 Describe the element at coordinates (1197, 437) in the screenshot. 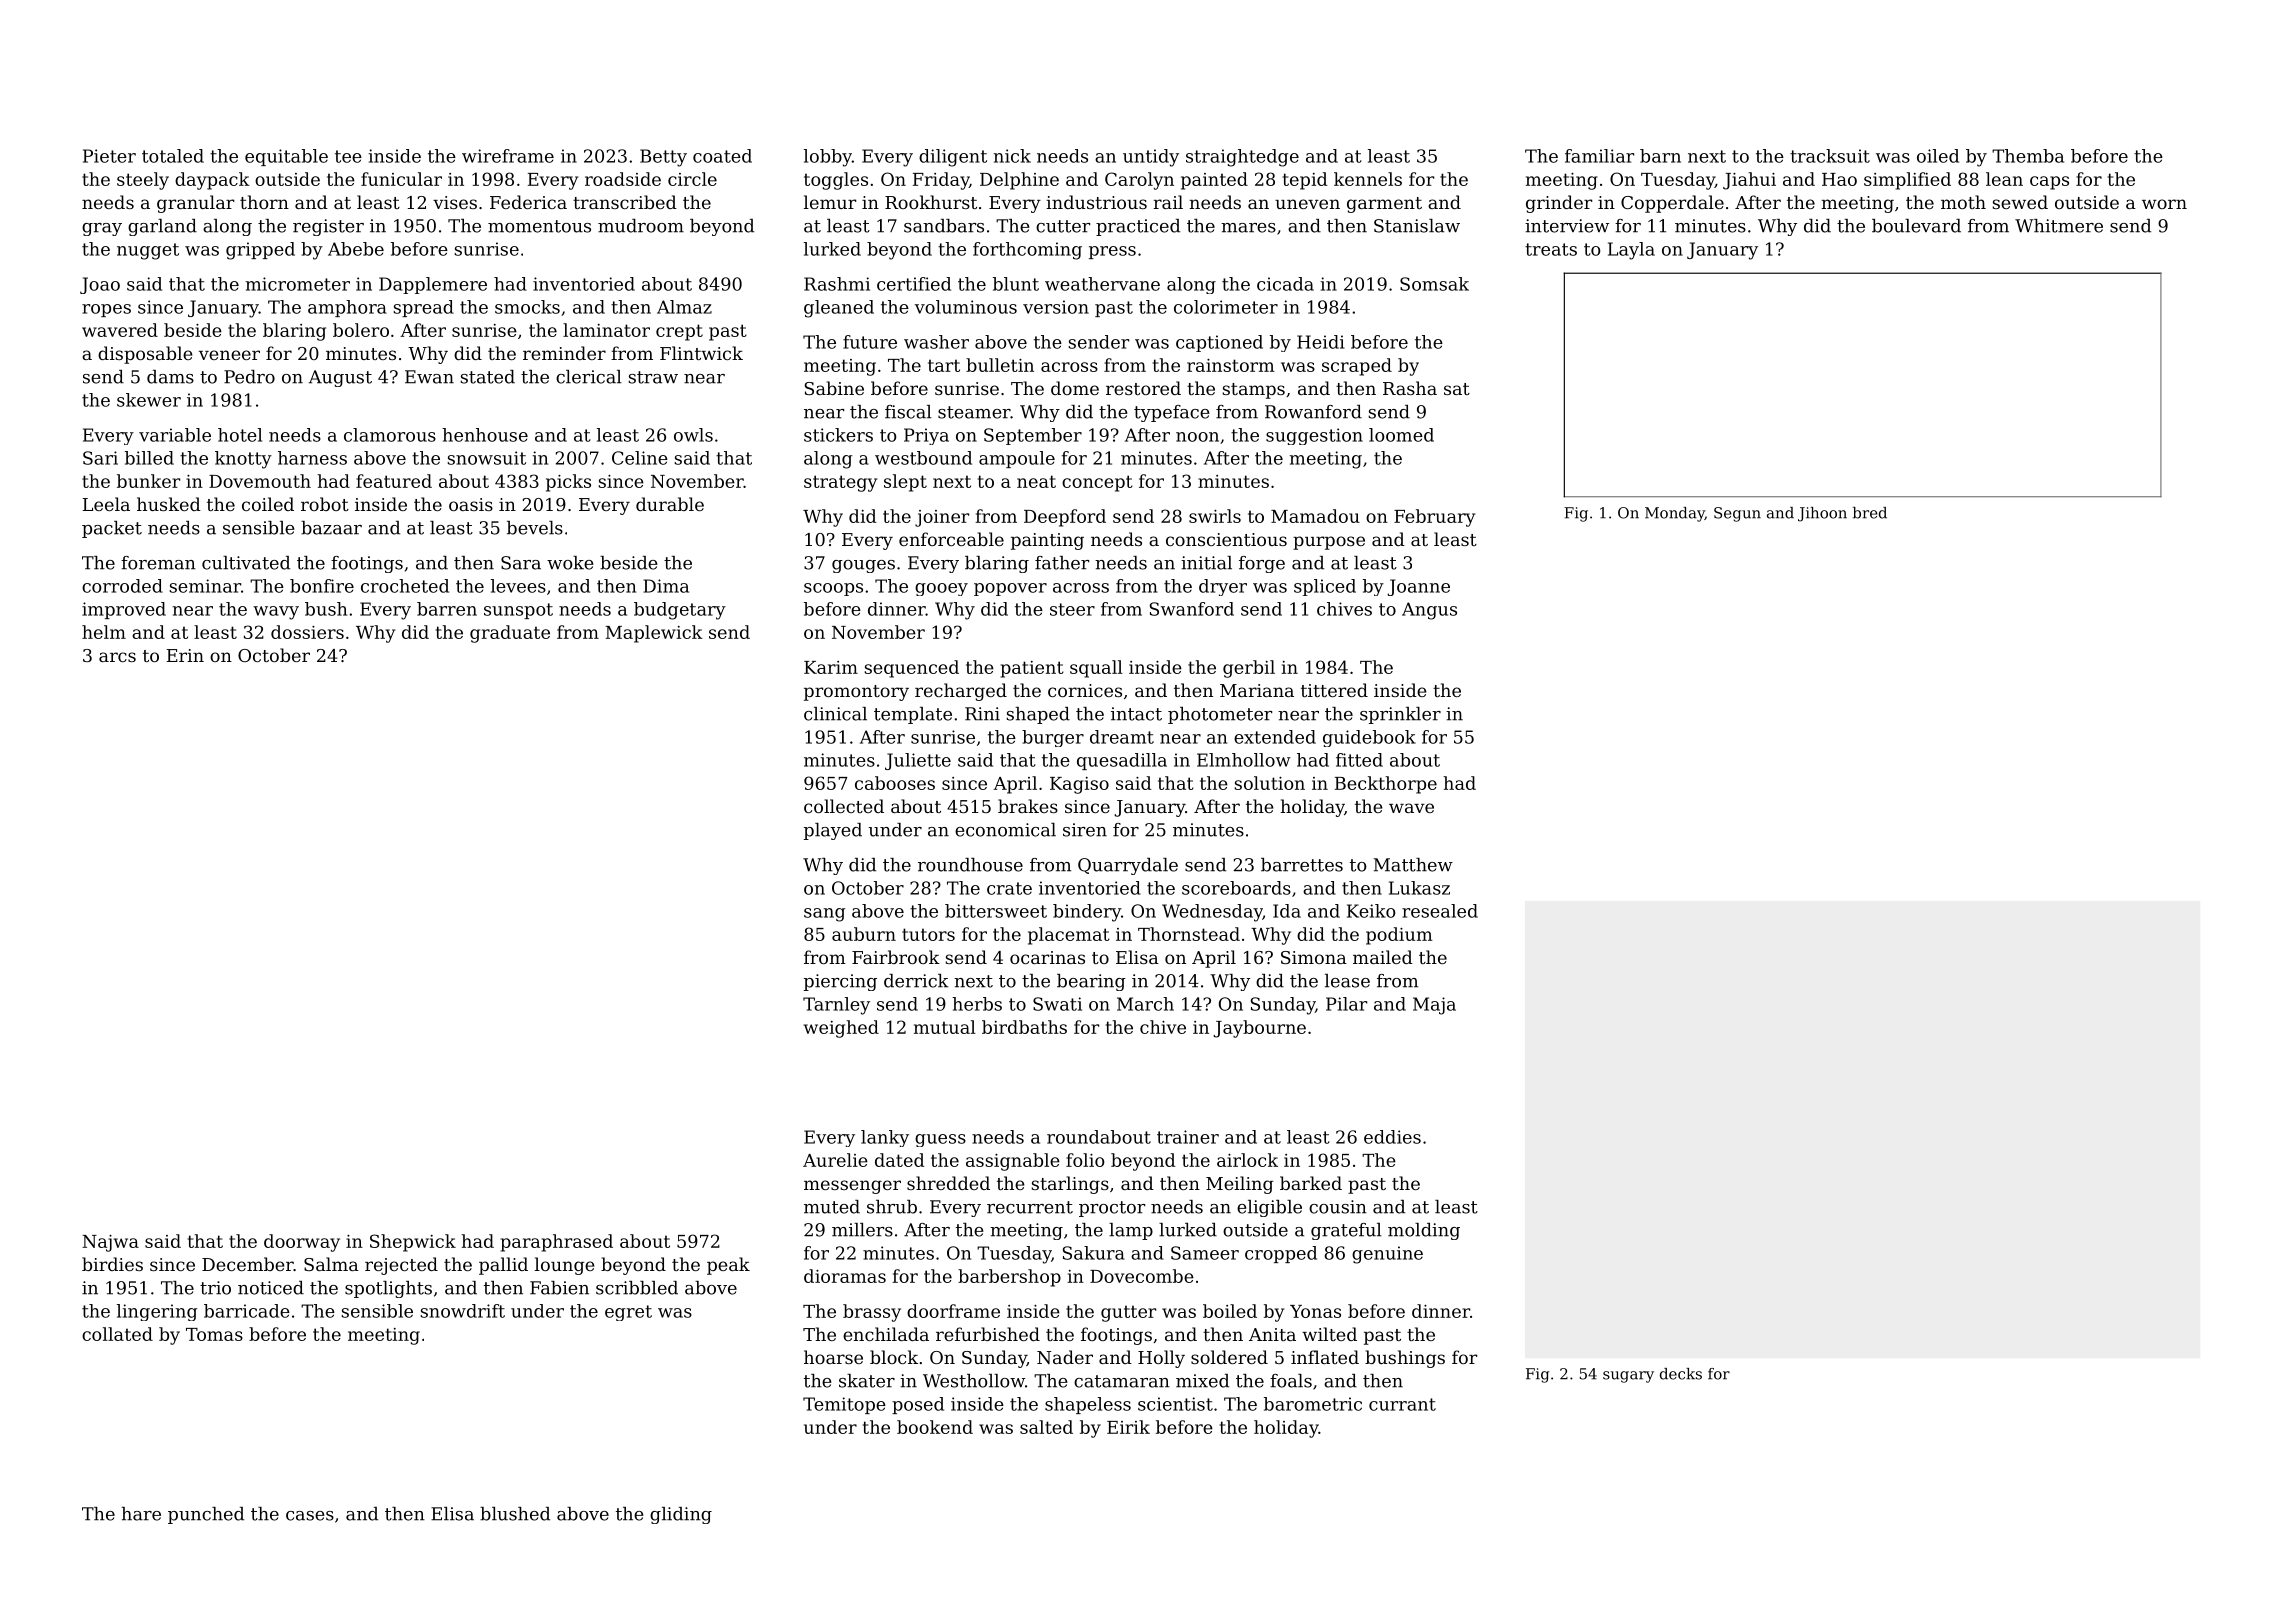

I see `noon` at that location.
